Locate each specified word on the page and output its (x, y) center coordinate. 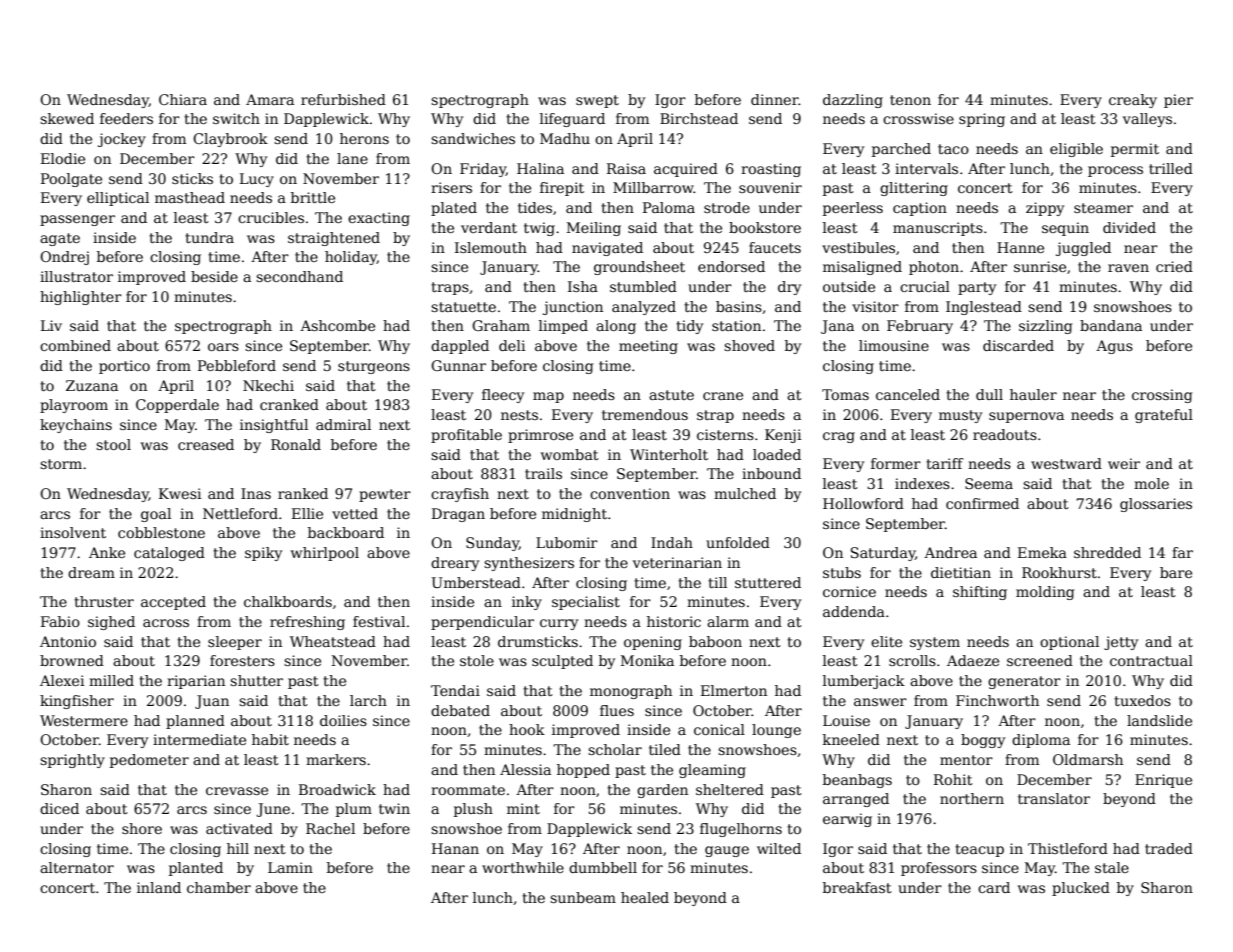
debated (460, 710)
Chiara (183, 99)
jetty (1121, 643)
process (1115, 171)
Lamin (290, 867)
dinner (775, 99)
